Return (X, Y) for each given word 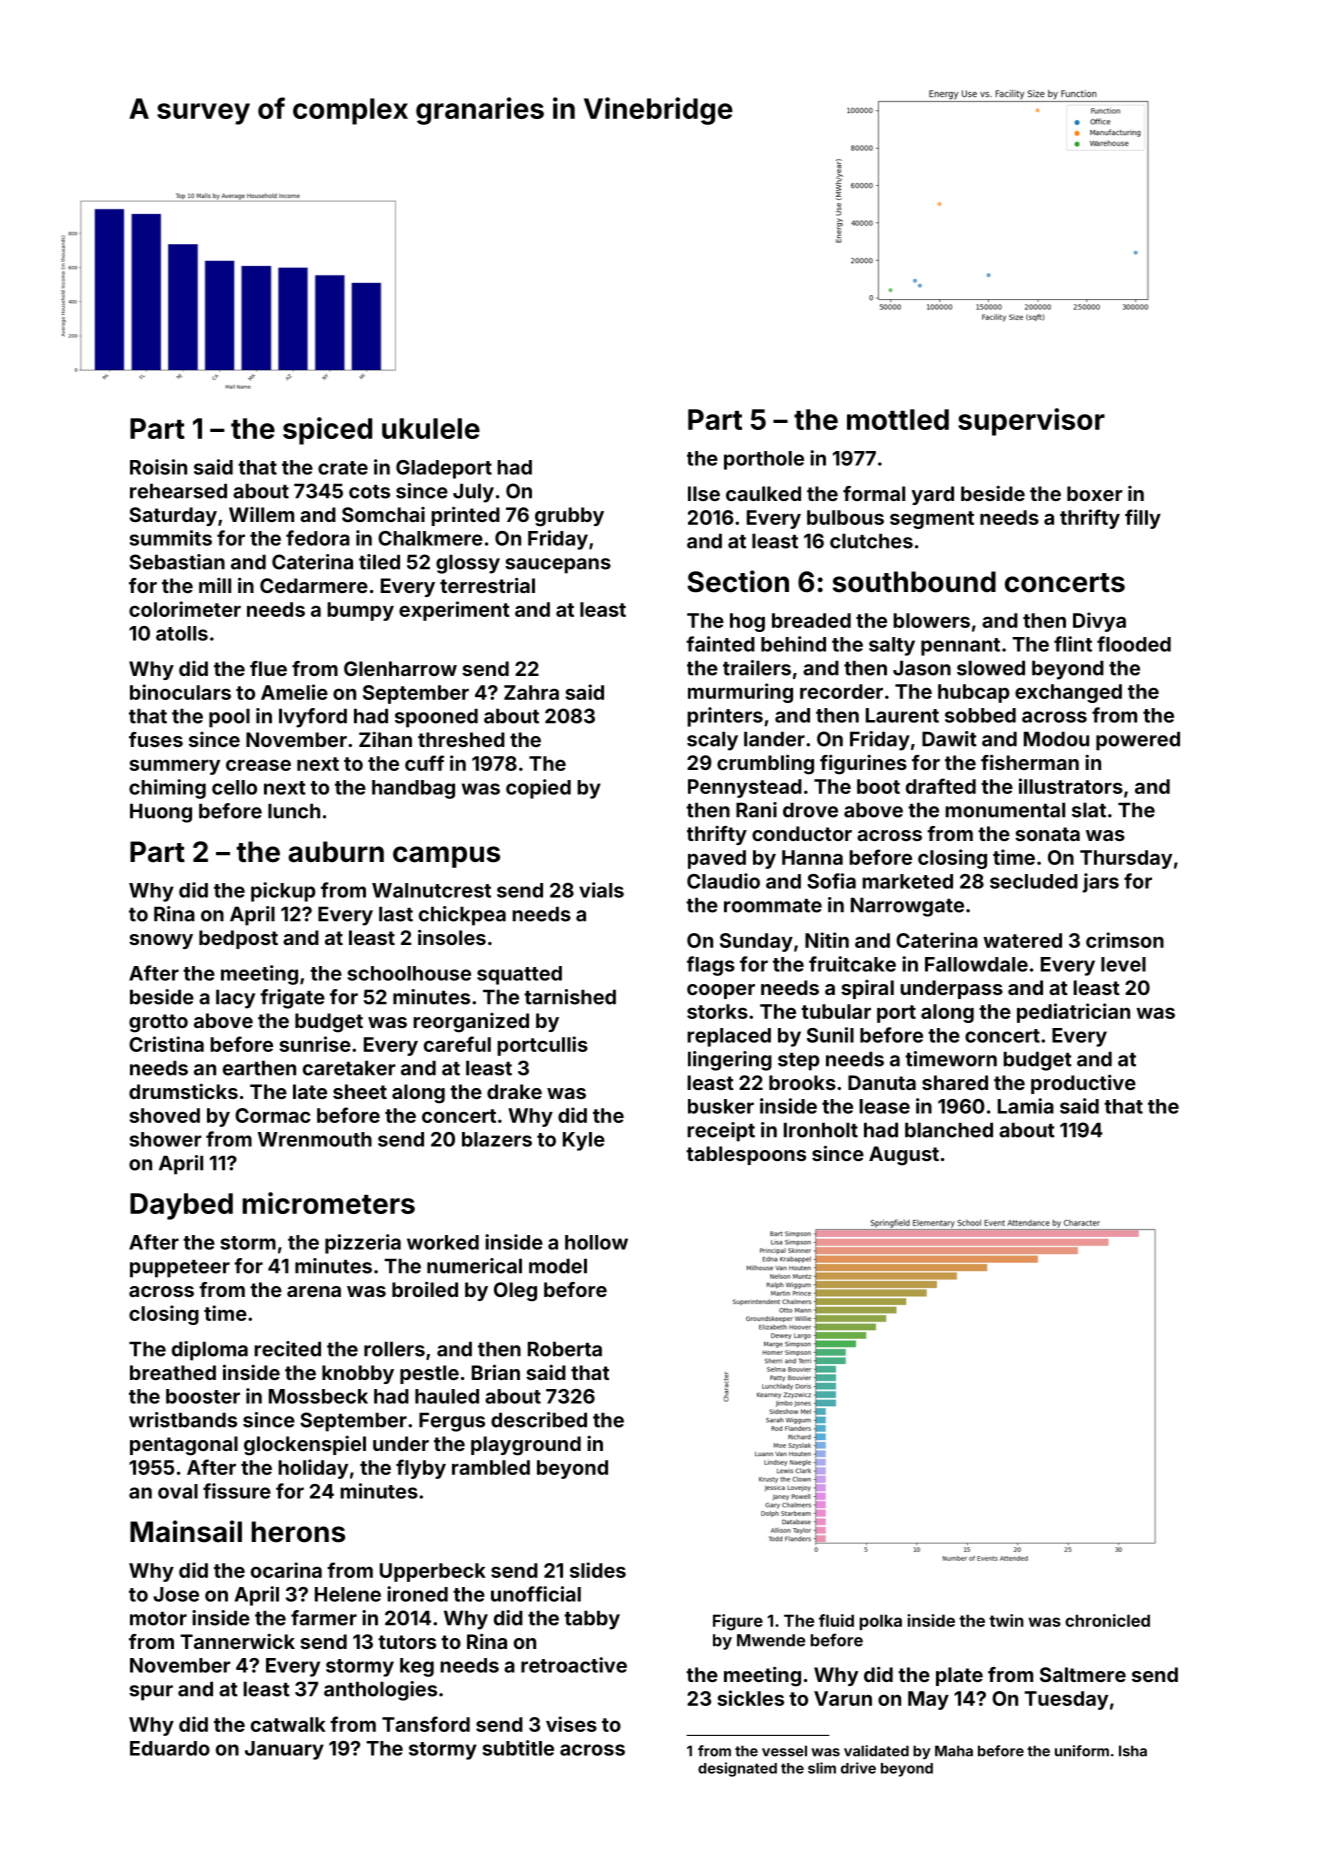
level (1123, 964)
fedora (318, 538)
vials (601, 890)
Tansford (426, 1724)
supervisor (1031, 422)
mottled (898, 419)
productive (1083, 1084)
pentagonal (184, 1446)
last (396, 914)
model (558, 1266)
